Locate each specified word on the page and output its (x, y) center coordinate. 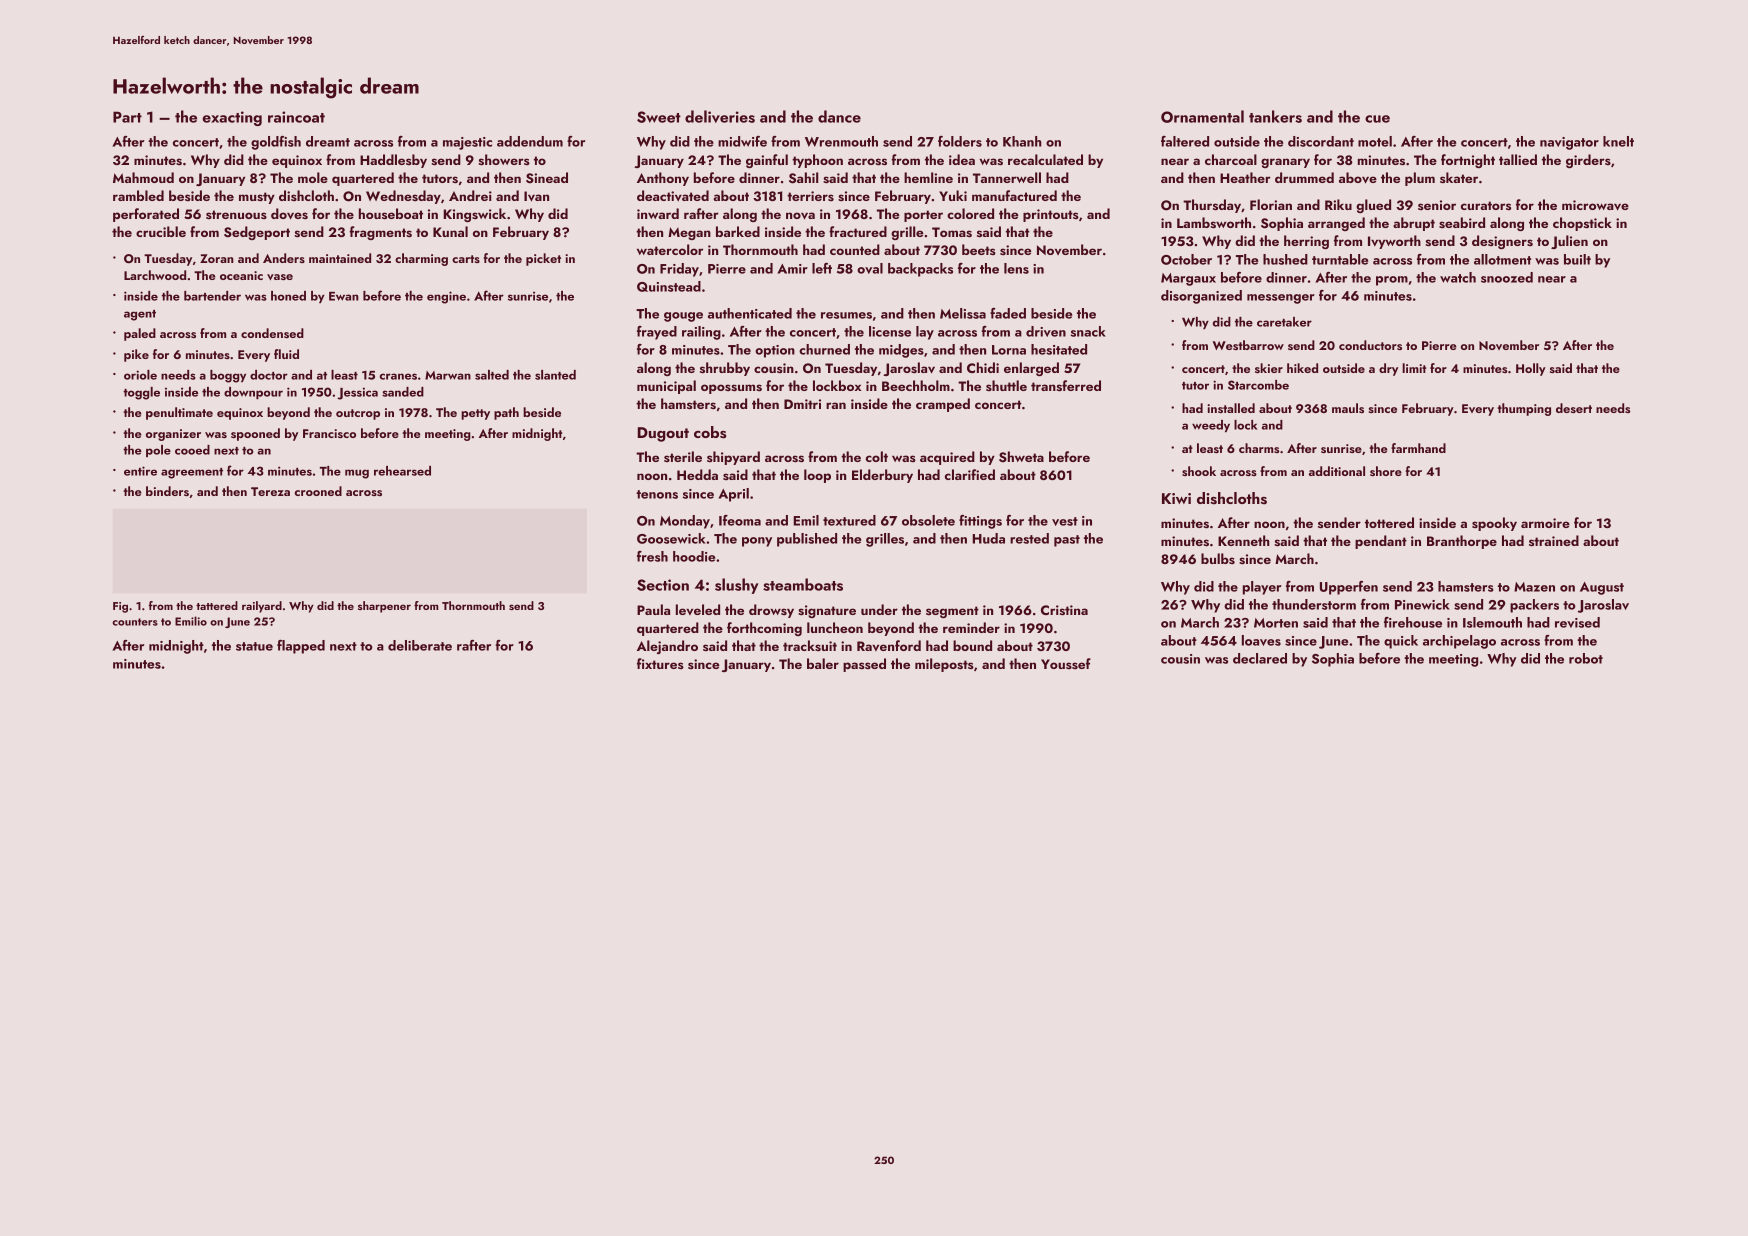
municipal (666, 387)
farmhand (1418, 448)
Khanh (1022, 141)
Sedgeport (257, 233)
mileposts (944, 665)
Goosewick (671, 538)
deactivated (673, 195)
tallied (1518, 159)
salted (492, 375)
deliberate (420, 645)
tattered (217, 605)
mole (313, 177)
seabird (1462, 222)
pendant (1381, 542)
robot (1586, 658)
